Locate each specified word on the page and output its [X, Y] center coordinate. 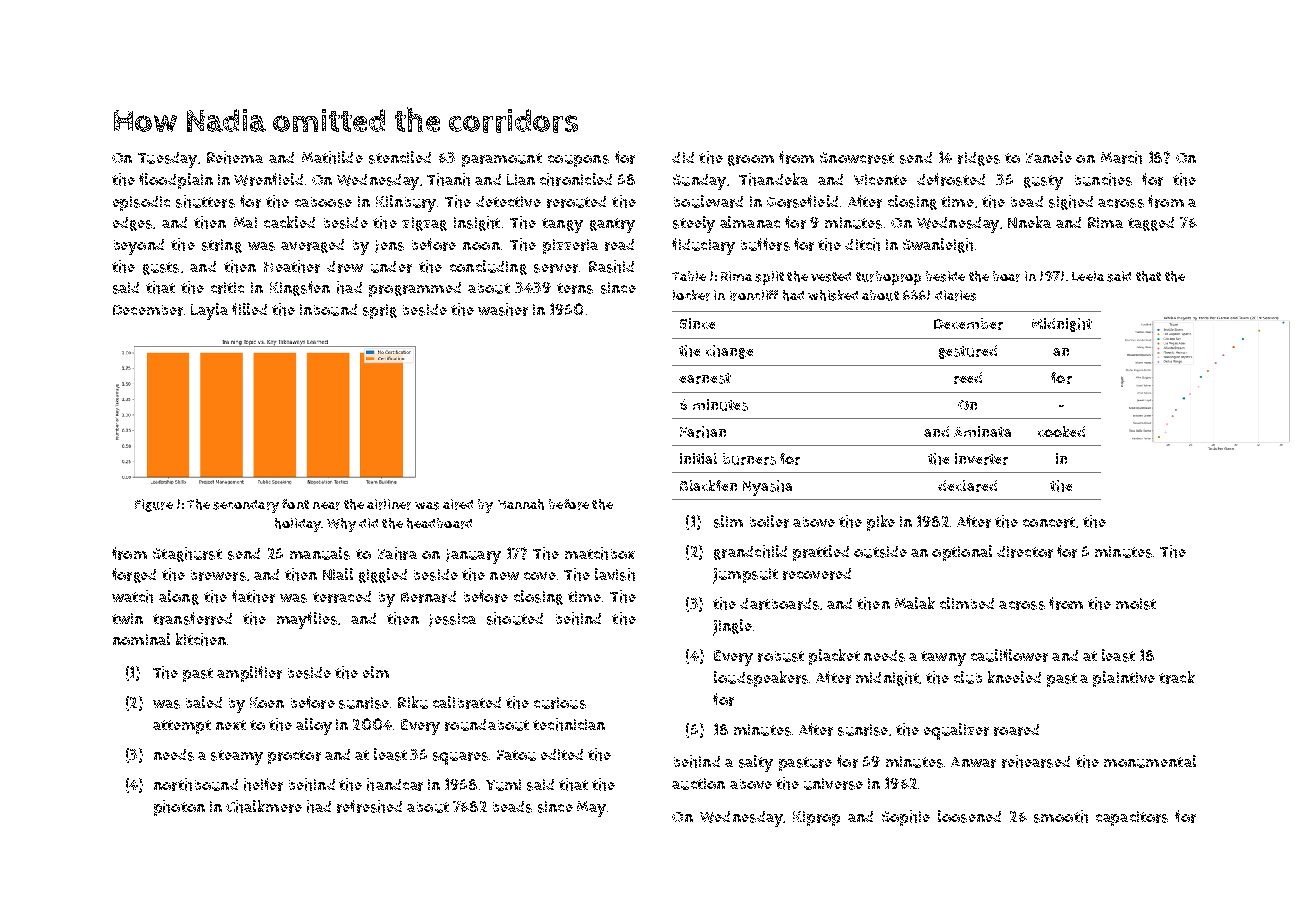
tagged [1151, 224]
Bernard [428, 597]
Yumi [503, 785]
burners [749, 459]
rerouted [576, 202]
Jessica [452, 620]
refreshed [369, 806]
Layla [209, 311]
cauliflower [1009, 655]
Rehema [235, 157]
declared [967, 486]
